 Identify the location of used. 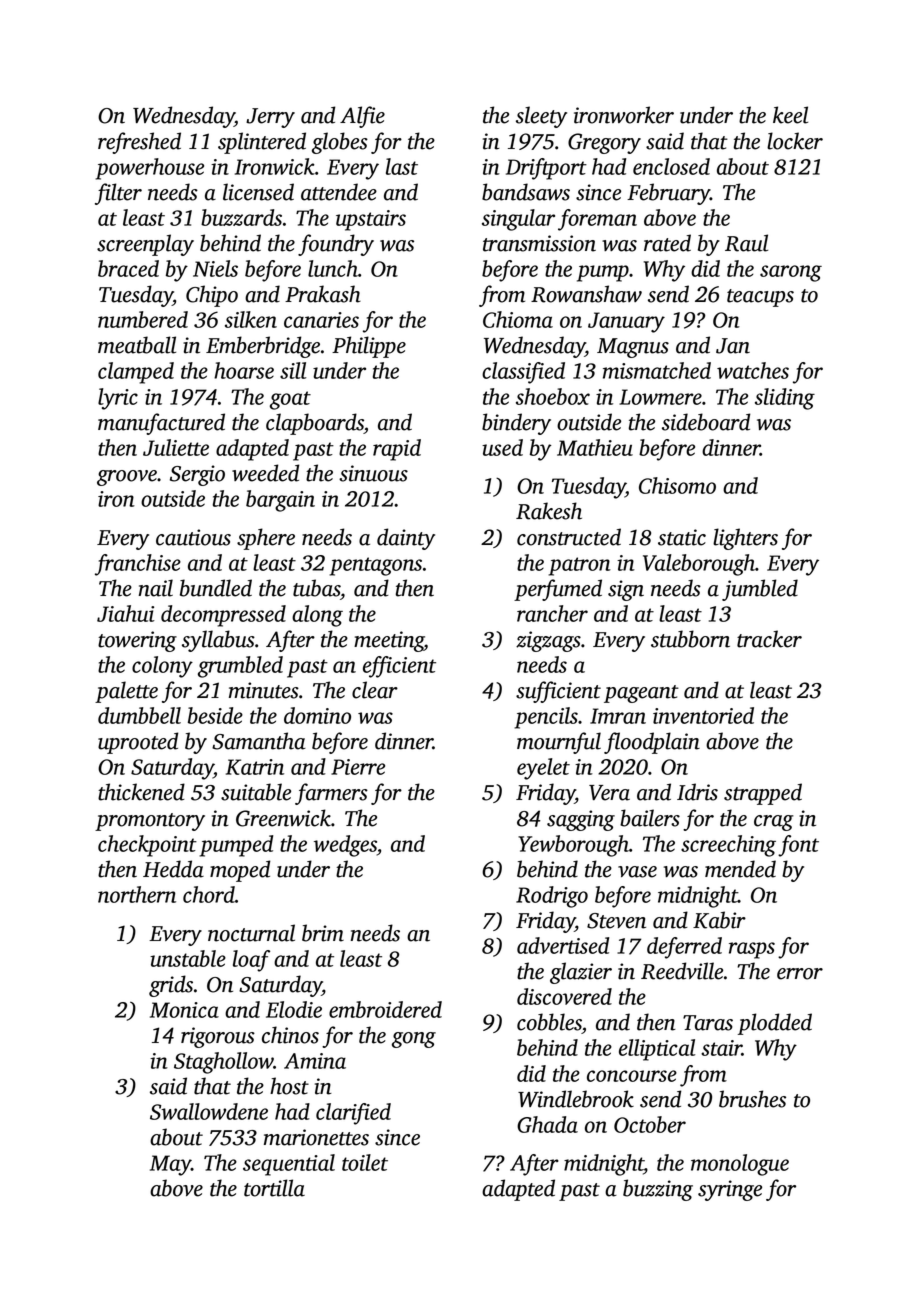
(502, 447).
